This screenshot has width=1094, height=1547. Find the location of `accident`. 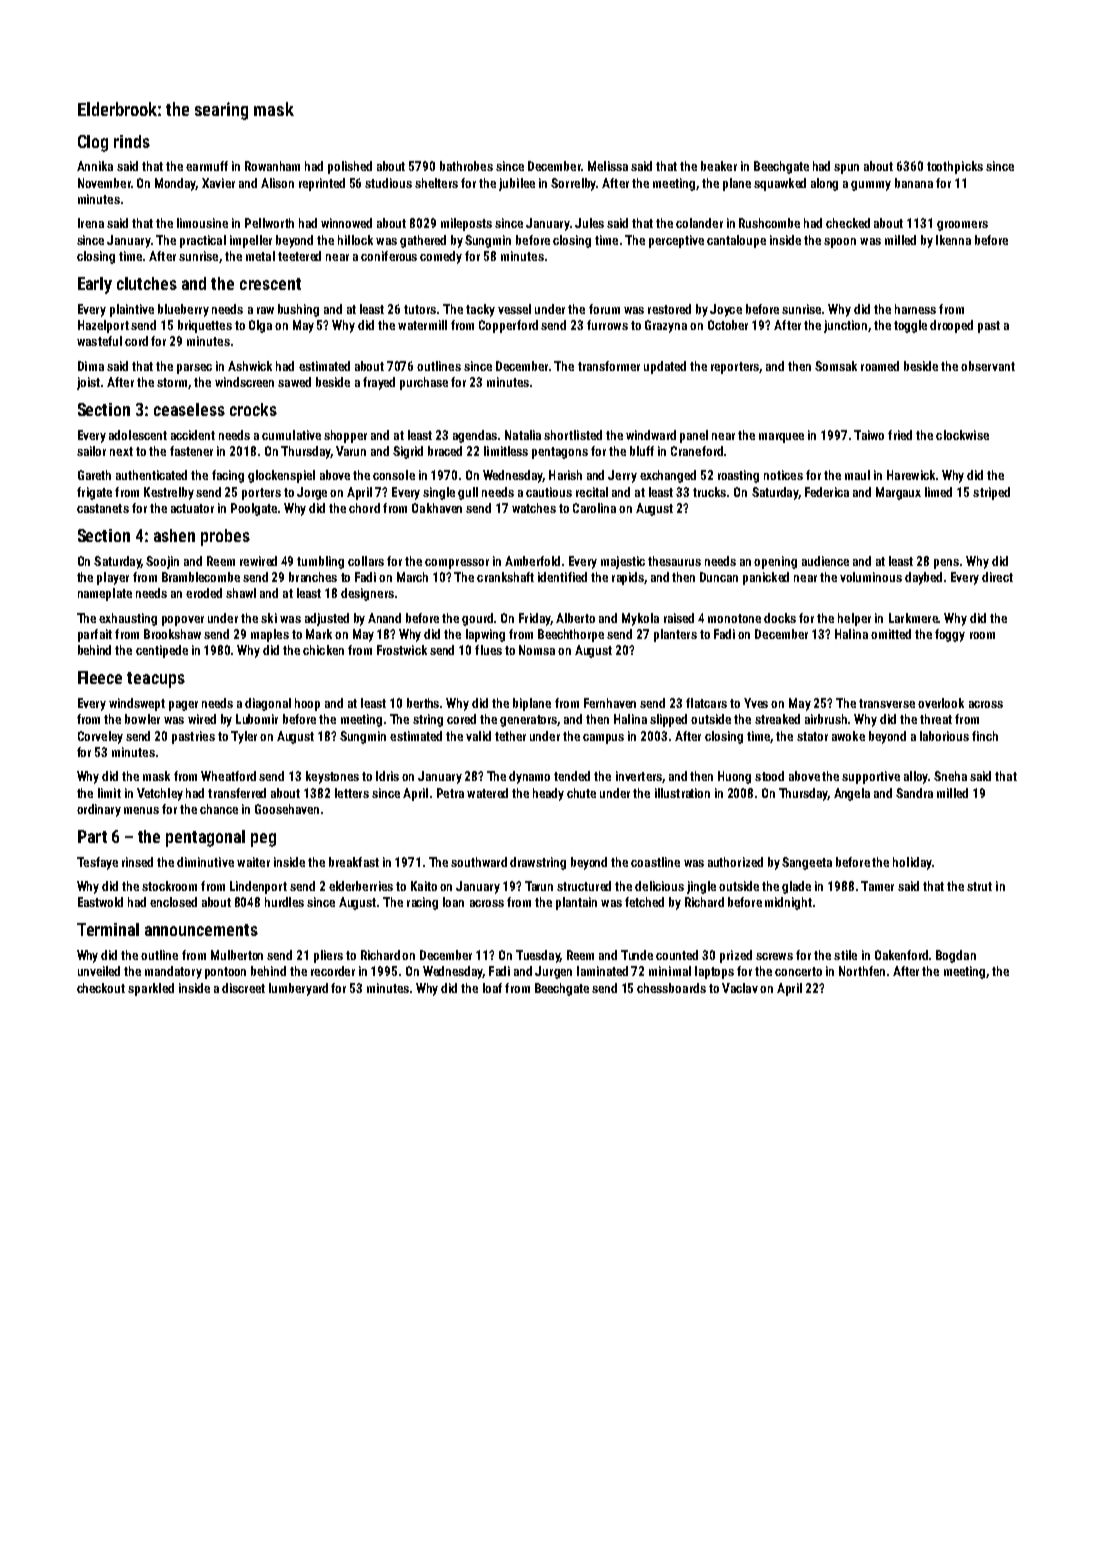

accident is located at coordinates (193, 435).
